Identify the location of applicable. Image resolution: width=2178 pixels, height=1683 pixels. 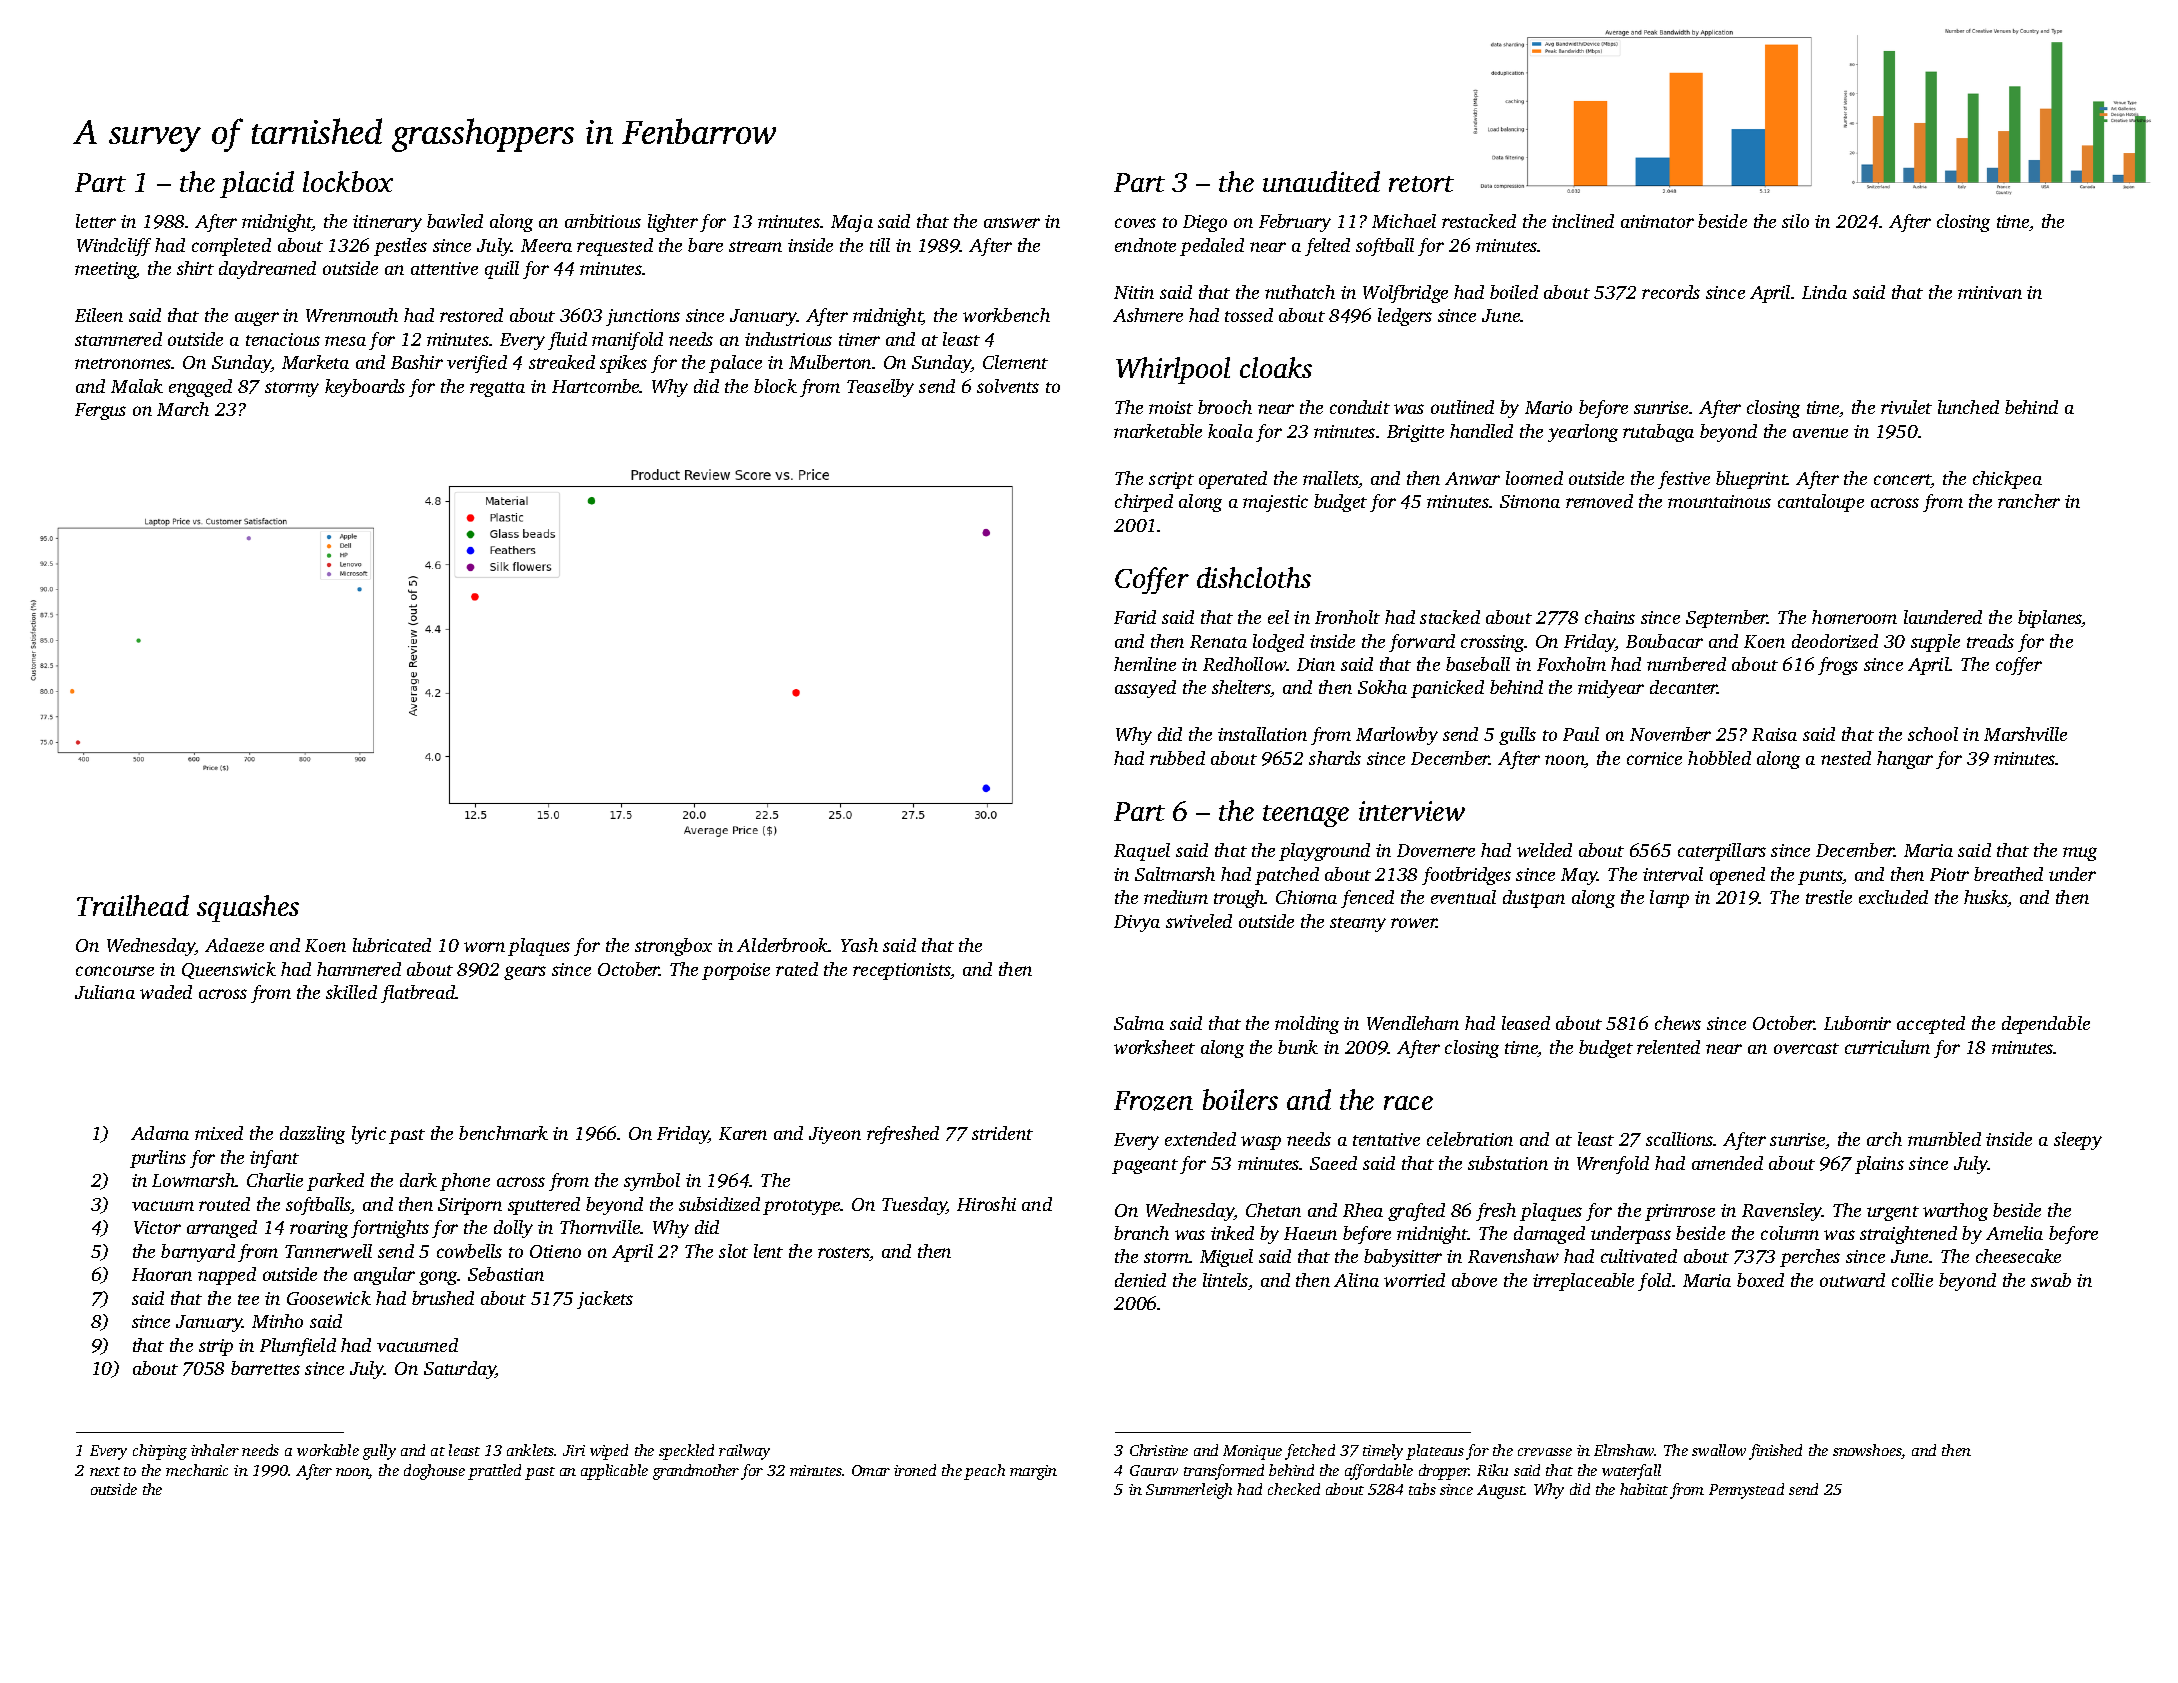
(614, 1472).
